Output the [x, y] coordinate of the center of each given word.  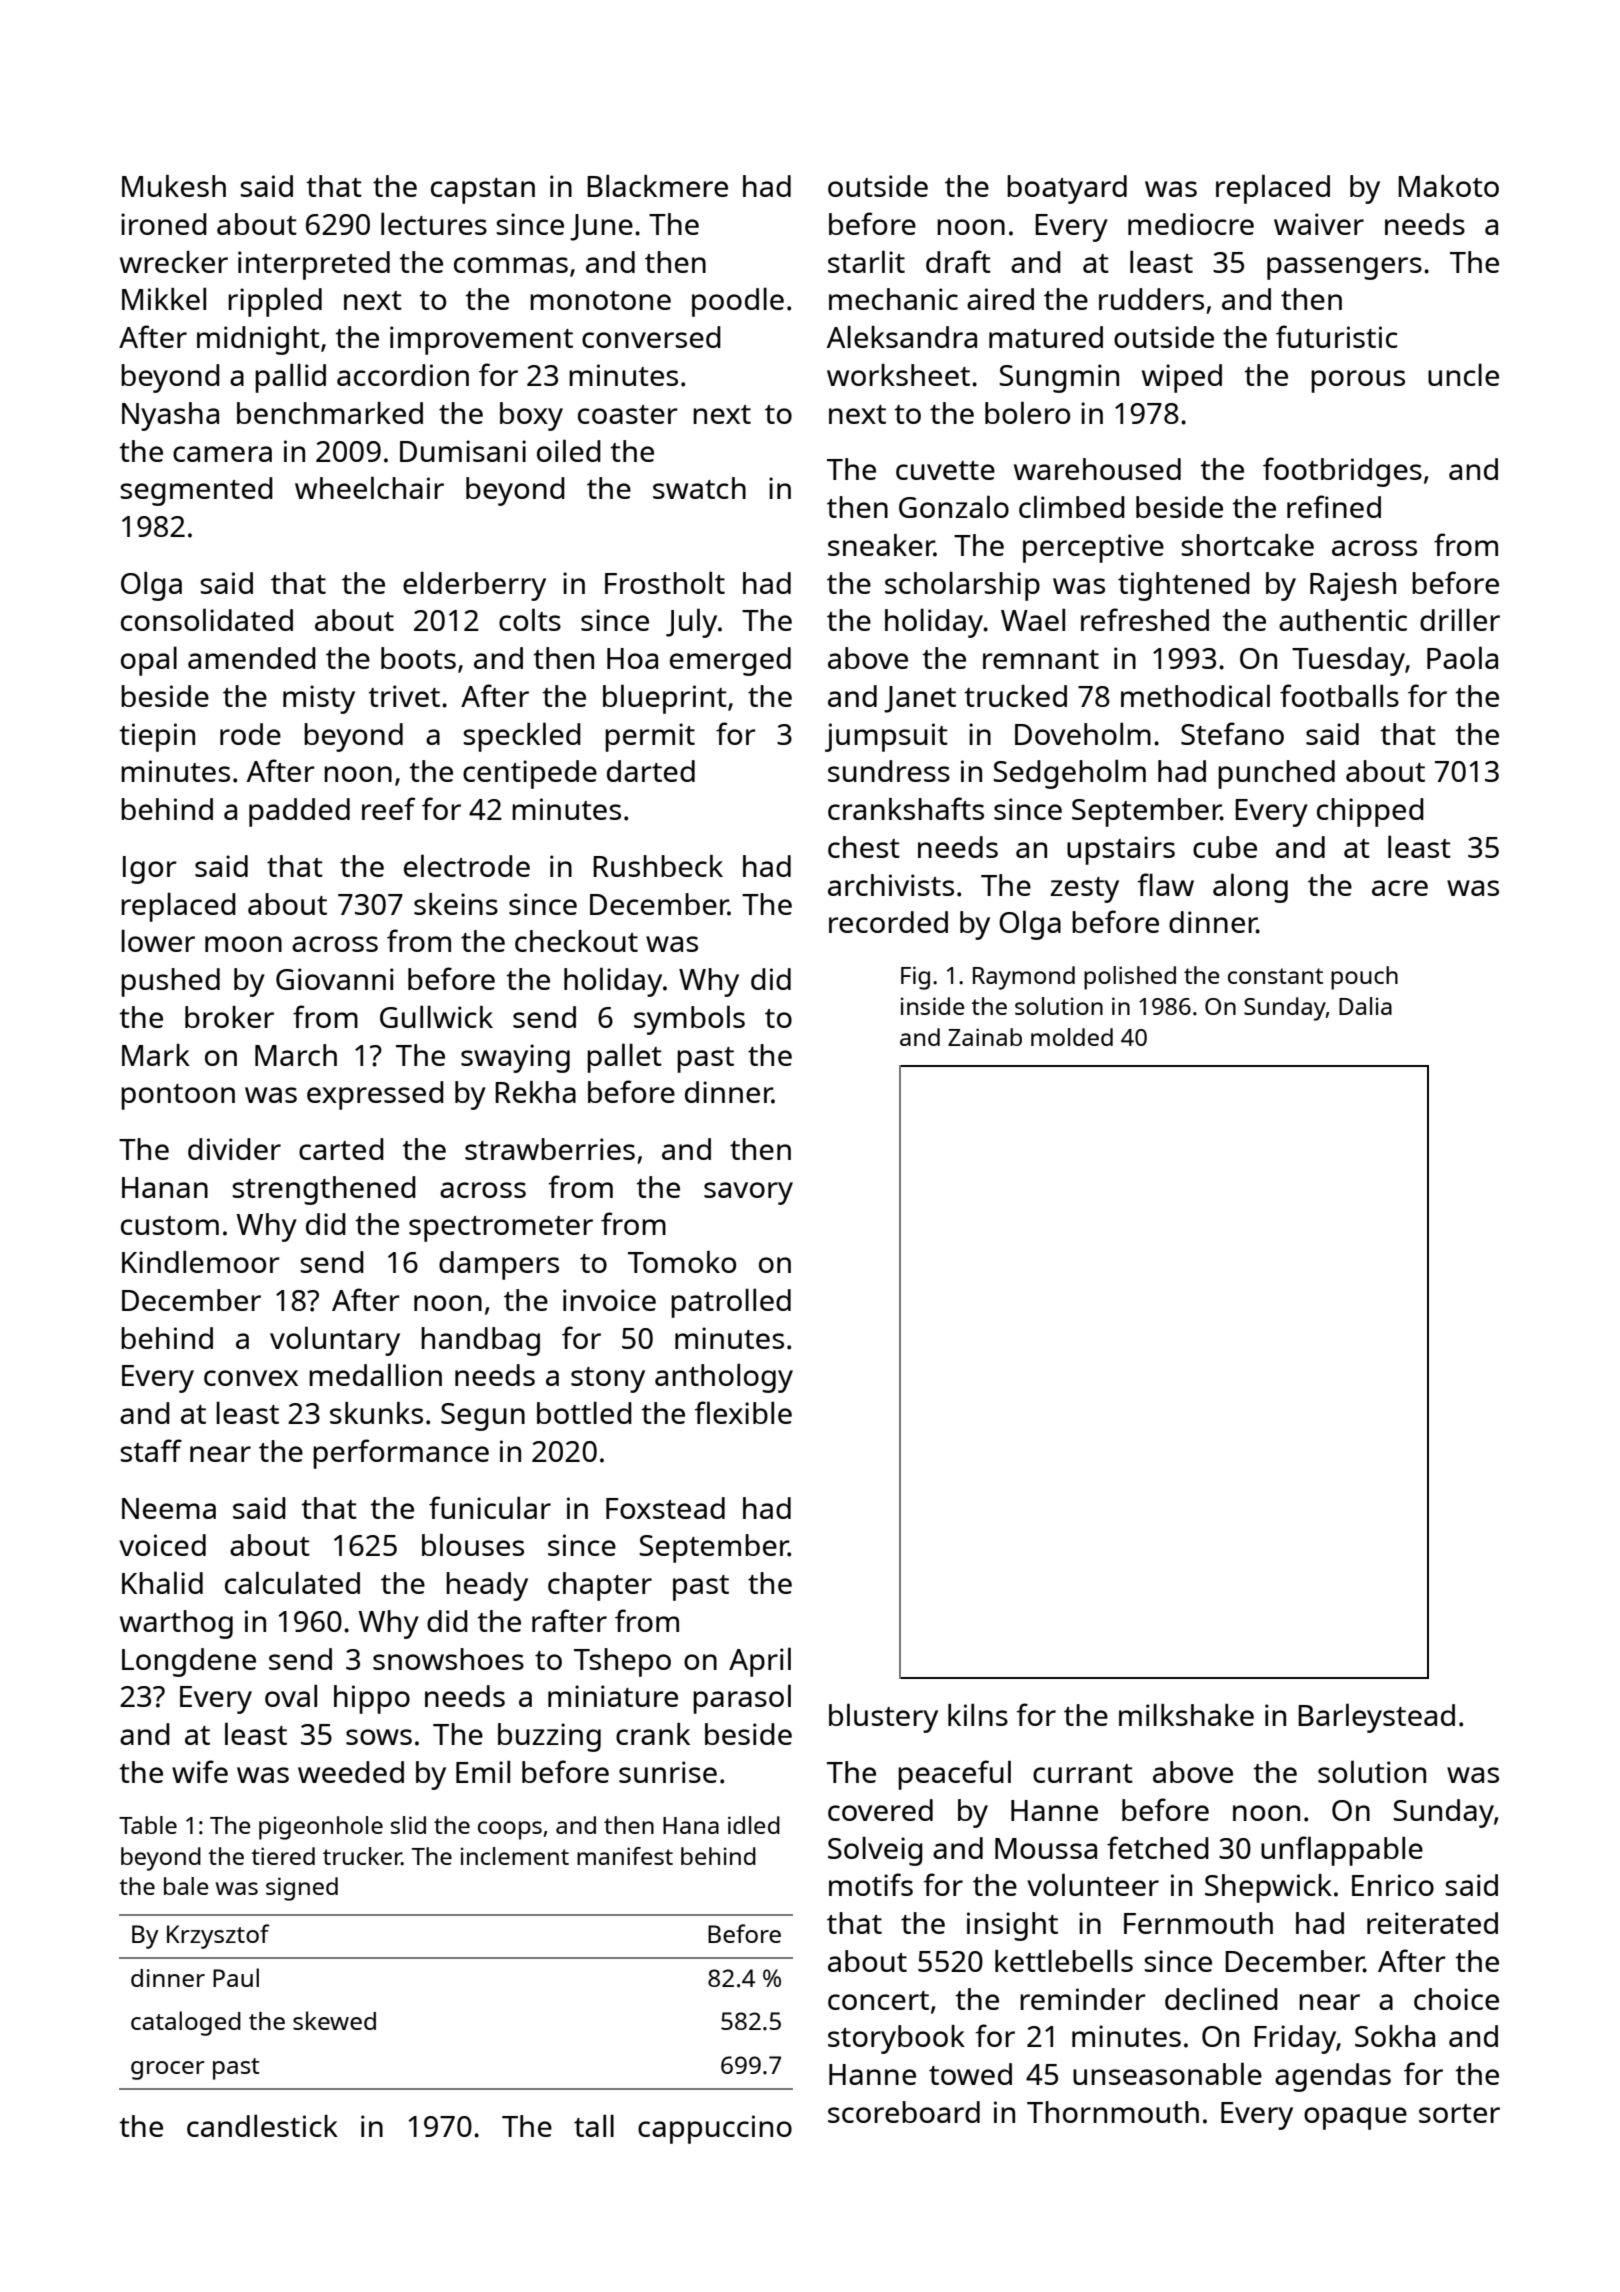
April [760, 1662]
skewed [334, 2020]
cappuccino [715, 2129]
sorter [1459, 2113]
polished [1130, 978]
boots [418, 658]
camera [222, 454]
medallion [375, 1374]
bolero [1027, 412]
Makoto [1448, 186]
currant [1083, 1773]
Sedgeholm [1069, 774]
